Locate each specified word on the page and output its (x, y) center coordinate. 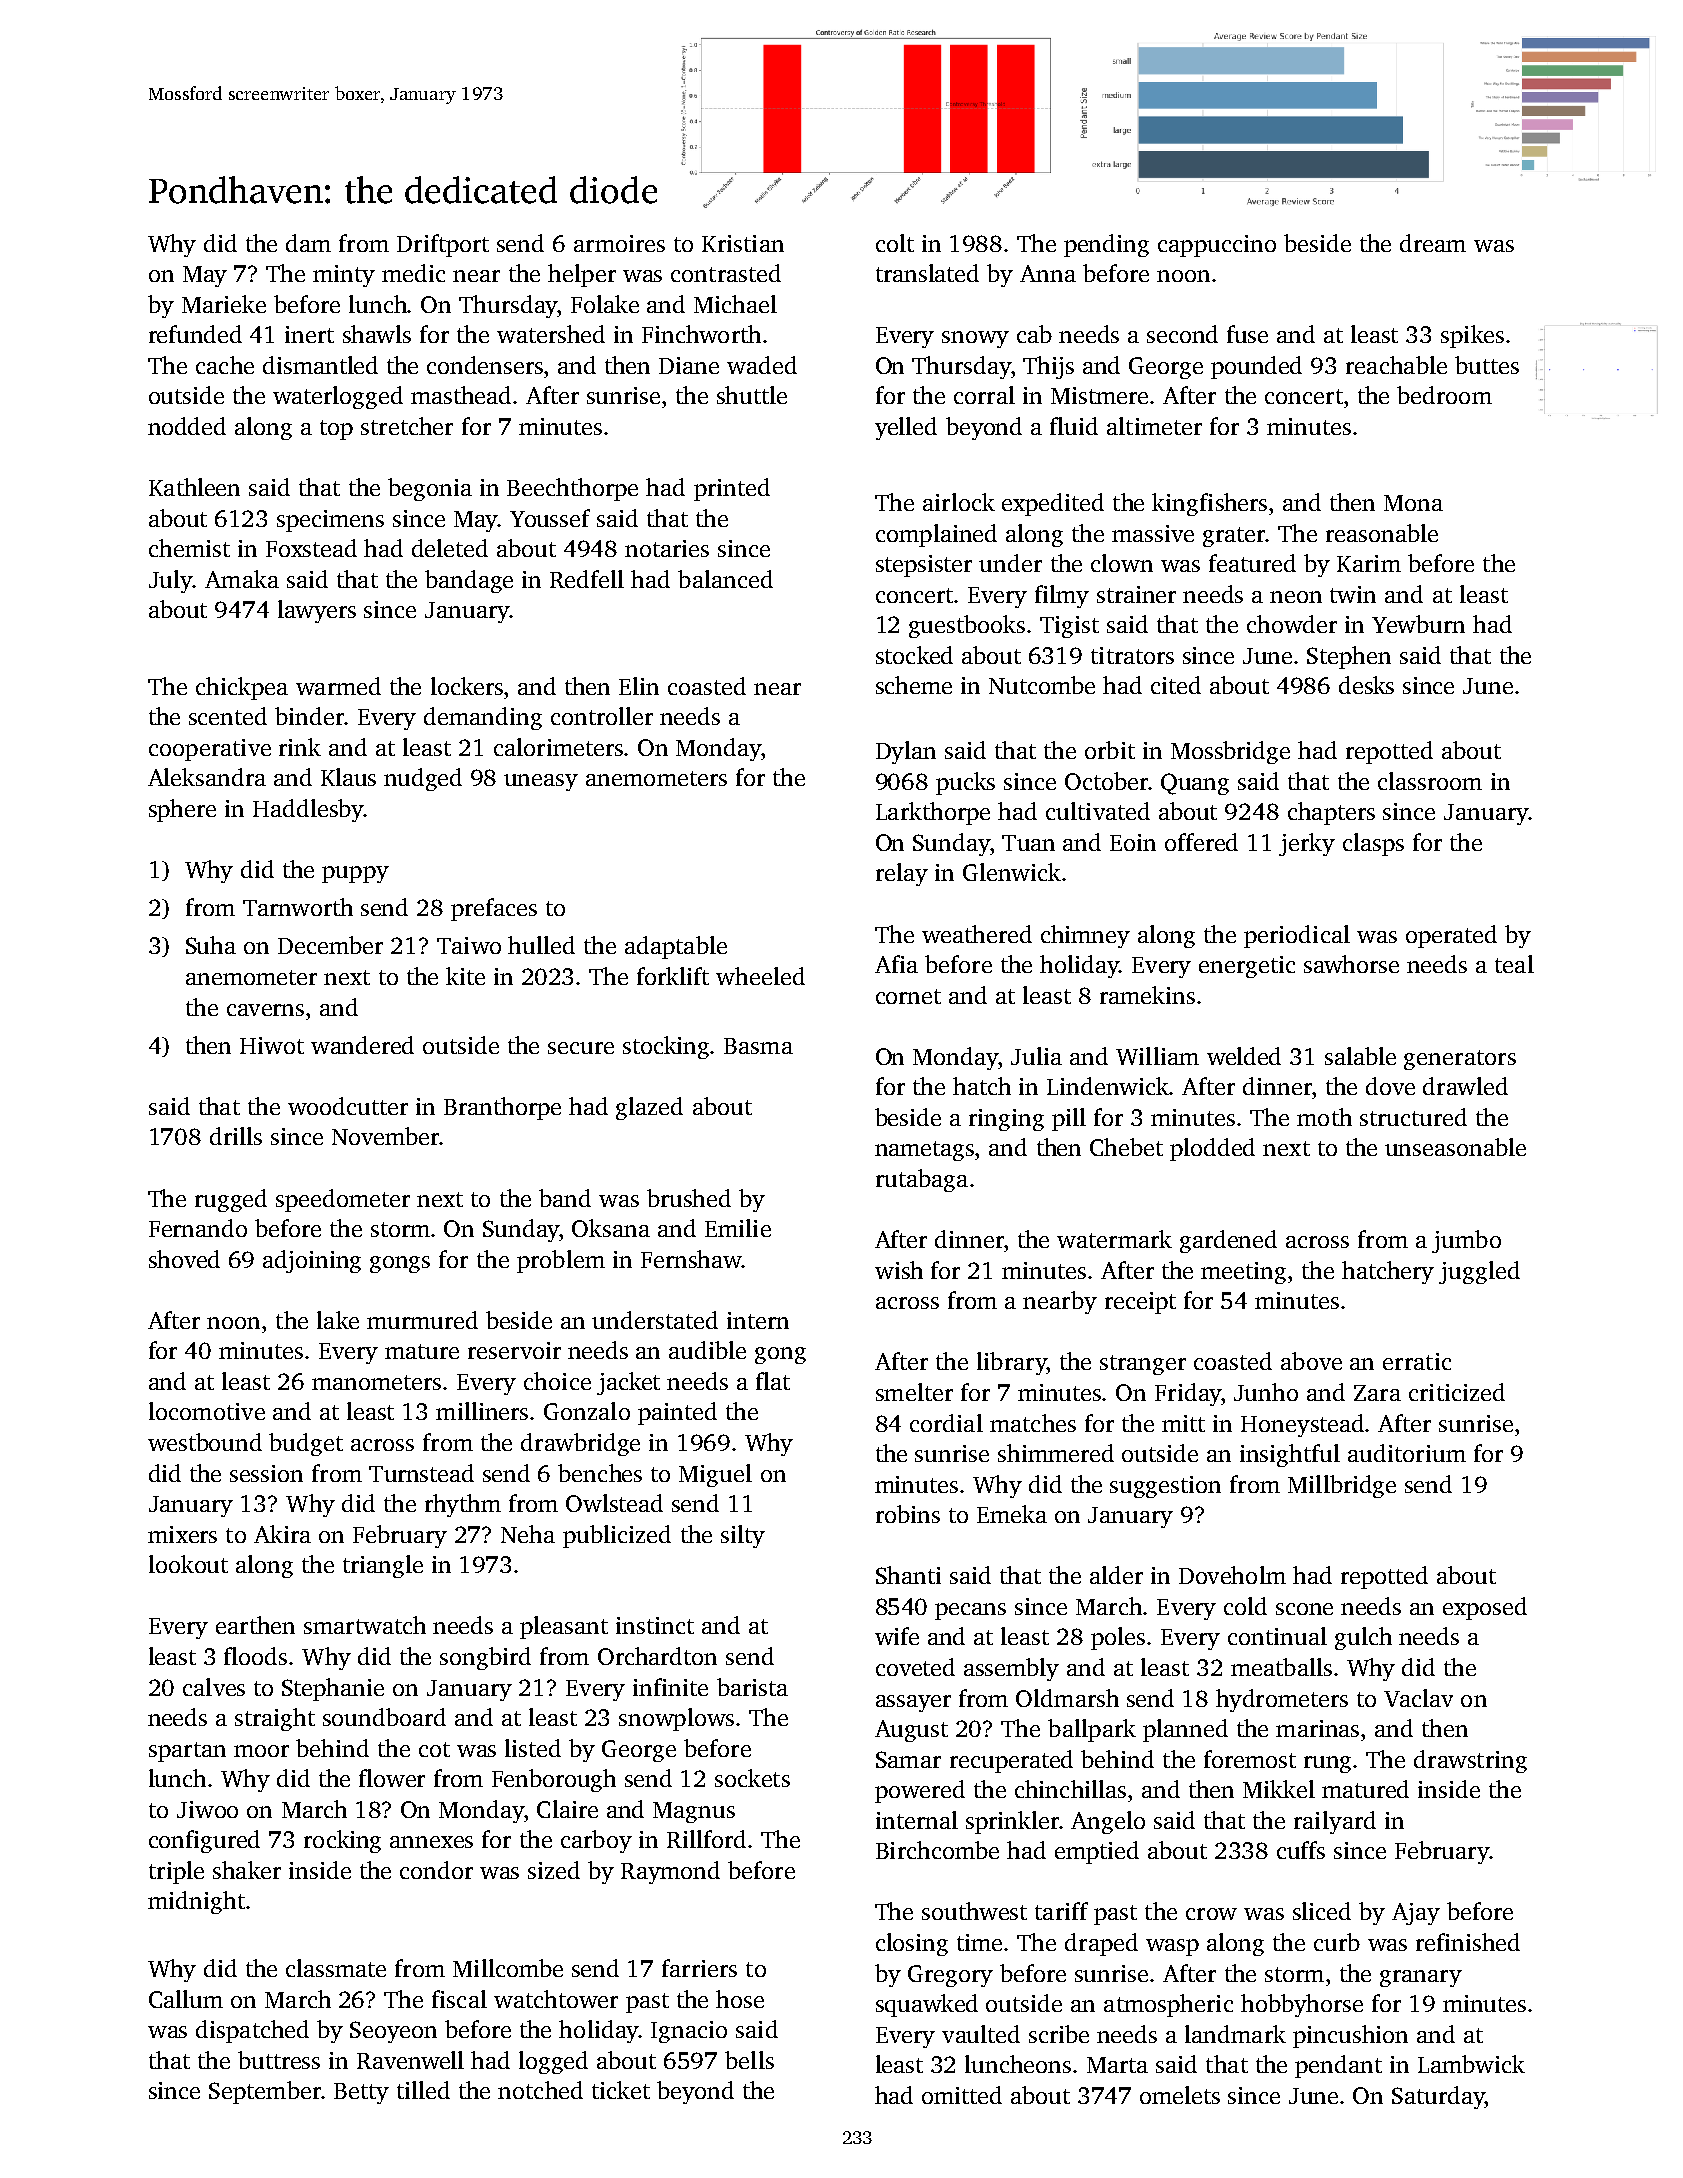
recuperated (1011, 1761)
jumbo (1466, 1241)
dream (1433, 243)
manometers (376, 1382)
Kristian (743, 243)
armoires (619, 243)
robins (908, 1514)
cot (434, 1749)
